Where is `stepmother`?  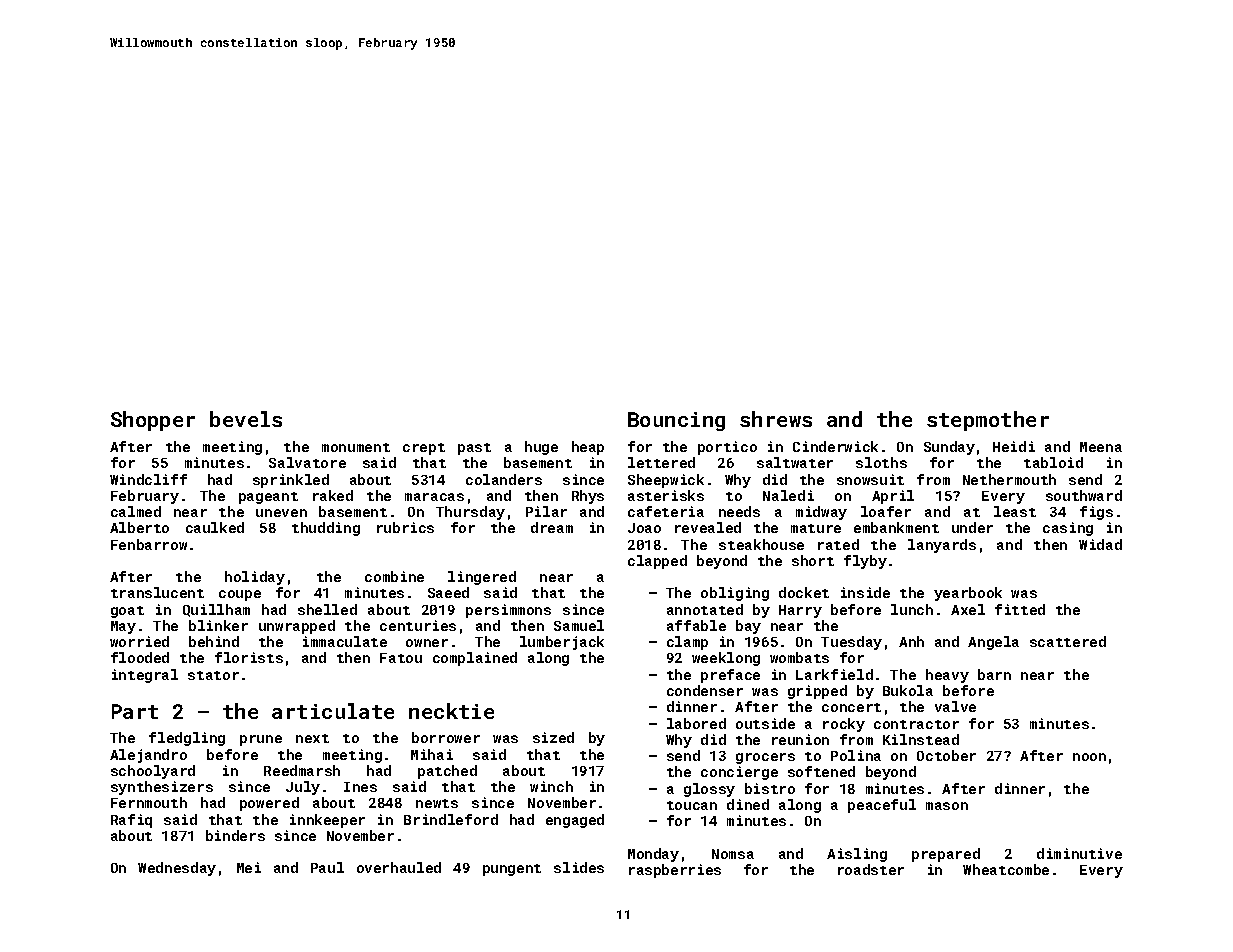 stepmother is located at coordinates (988, 421).
